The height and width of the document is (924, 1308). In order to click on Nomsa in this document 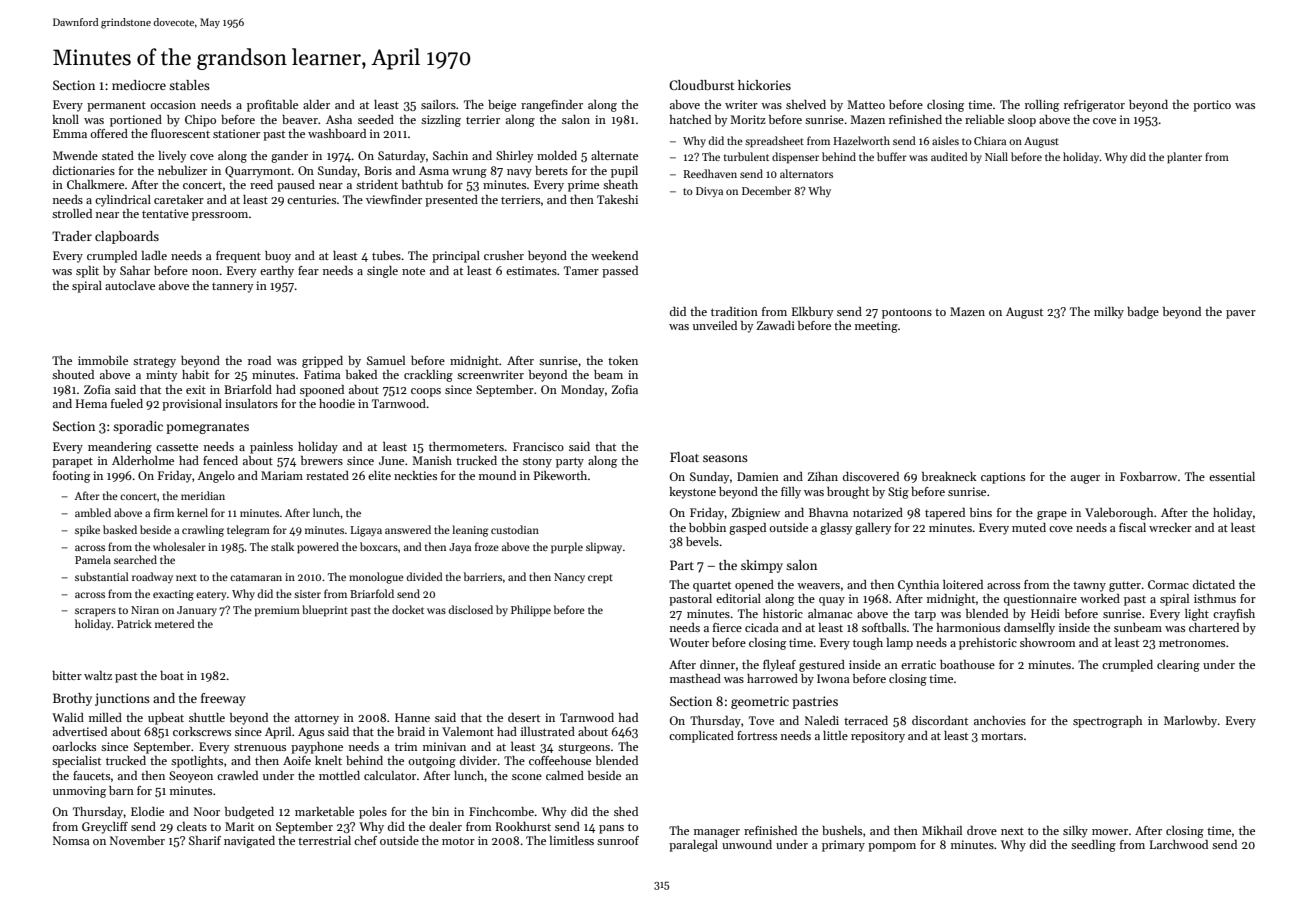, I will do `click(71, 840)`.
